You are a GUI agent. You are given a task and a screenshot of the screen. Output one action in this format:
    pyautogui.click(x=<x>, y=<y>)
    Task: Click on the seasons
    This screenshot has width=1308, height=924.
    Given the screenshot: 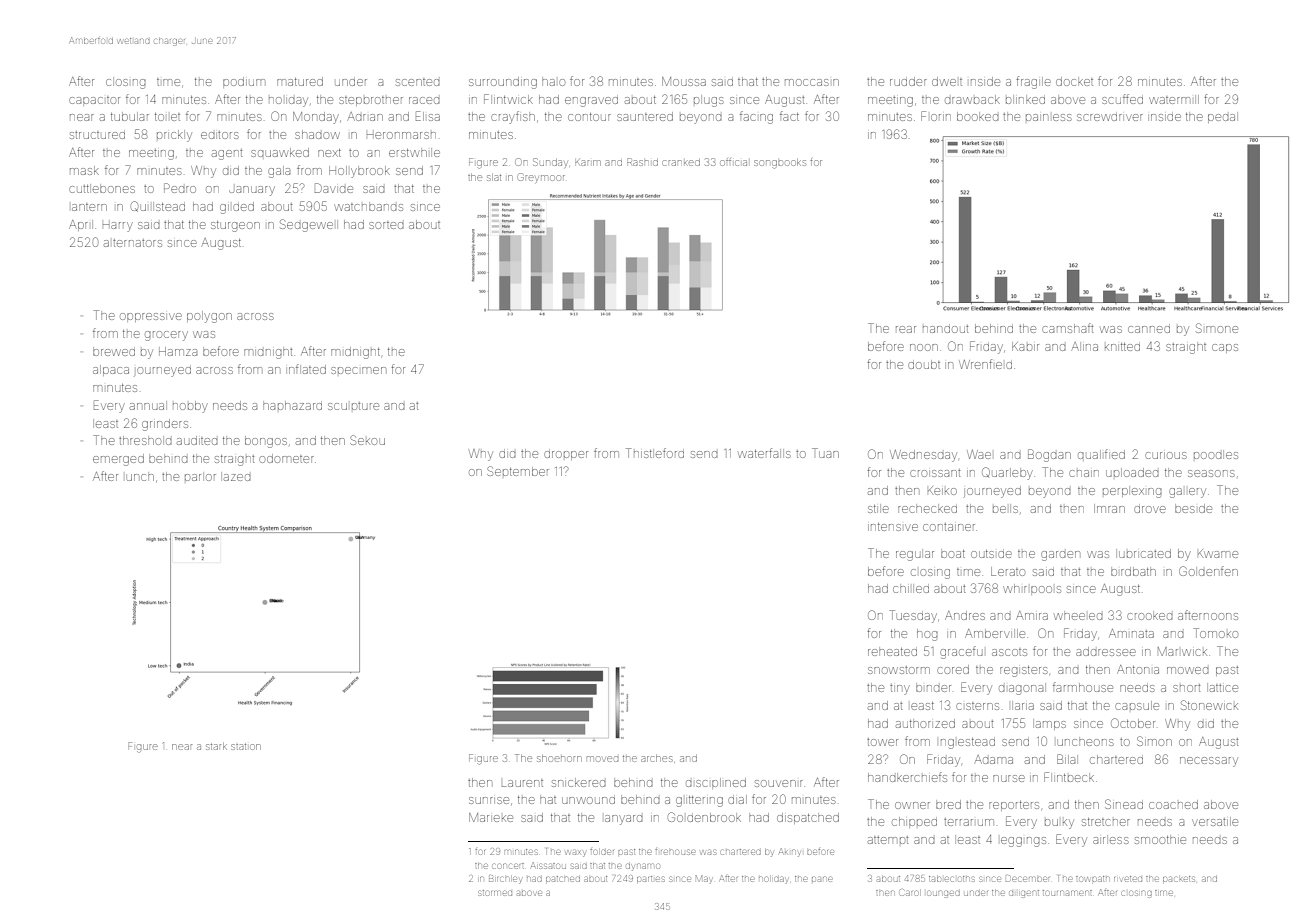 What is the action you would take?
    pyautogui.click(x=1211, y=473)
